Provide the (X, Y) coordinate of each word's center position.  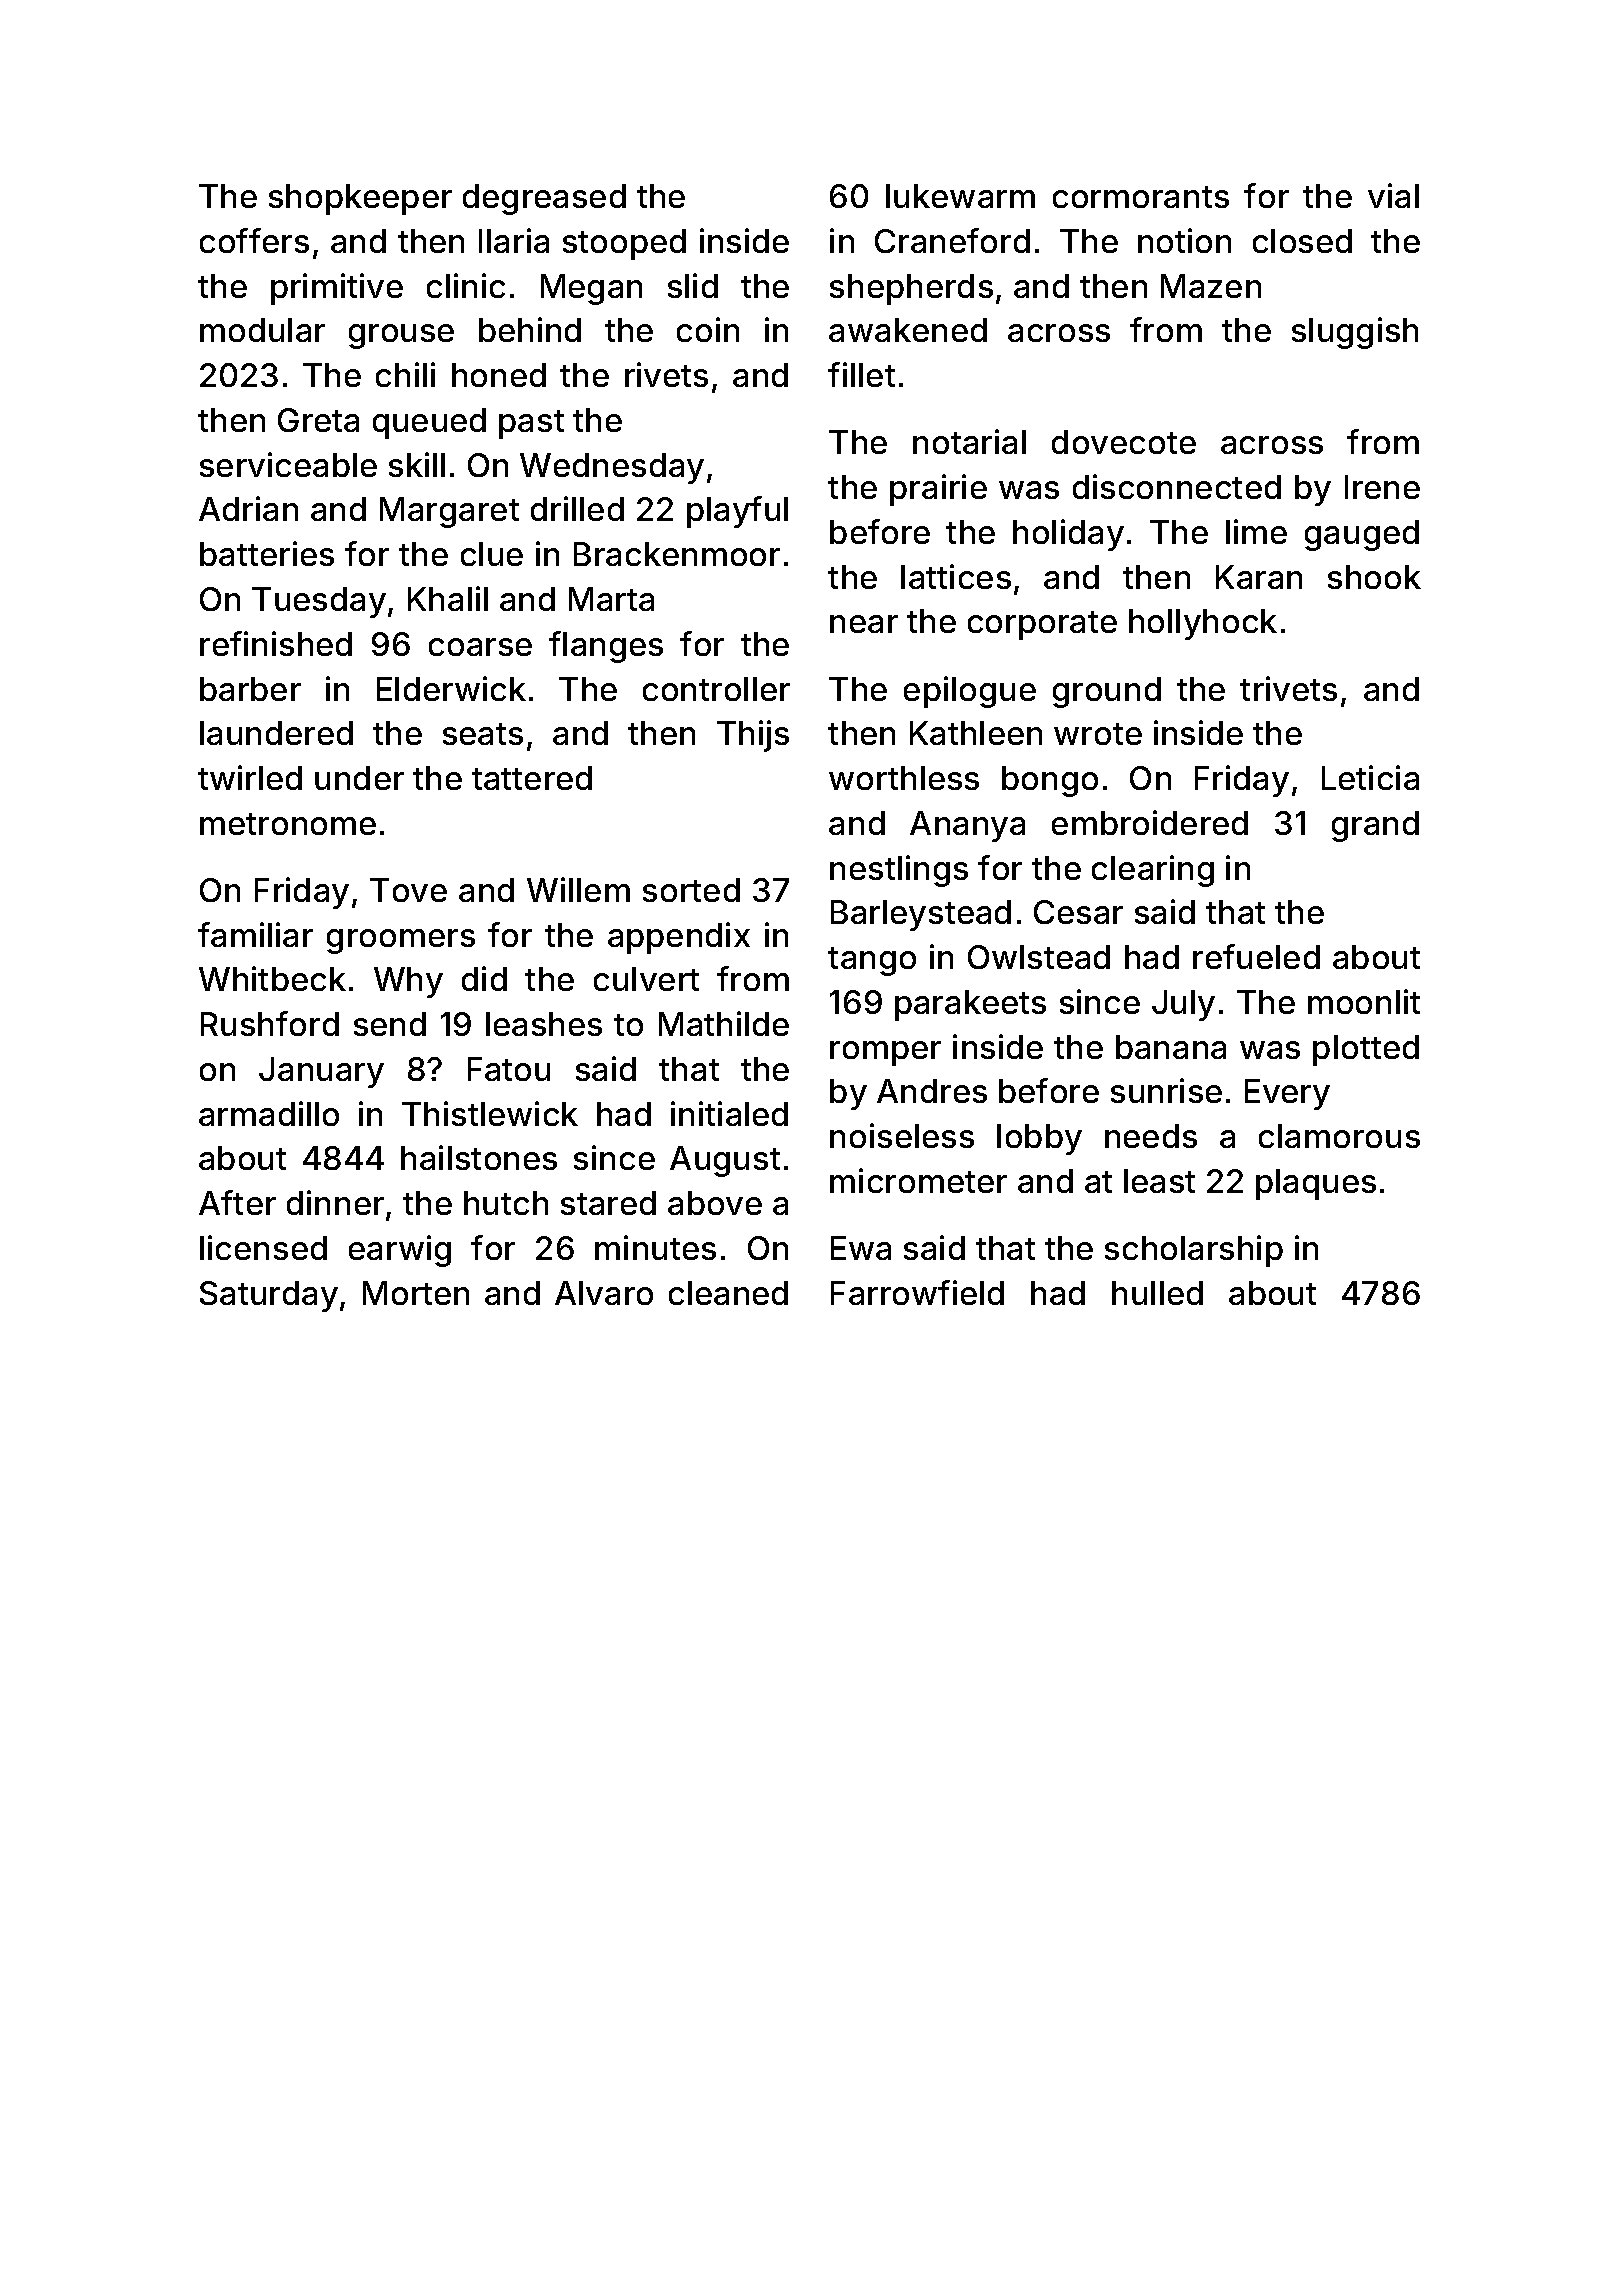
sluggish (1355, 333)
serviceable (288, 464)
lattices (956, 576)
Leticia (1370, 777)
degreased (544, 199)
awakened (908, 330)
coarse (480, 647)
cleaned (728, 1293)
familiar (255, 934)
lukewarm (960, 196)
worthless (904, 778)
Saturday (269, 1296)
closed (1302, 241)
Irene (1382, 487)
